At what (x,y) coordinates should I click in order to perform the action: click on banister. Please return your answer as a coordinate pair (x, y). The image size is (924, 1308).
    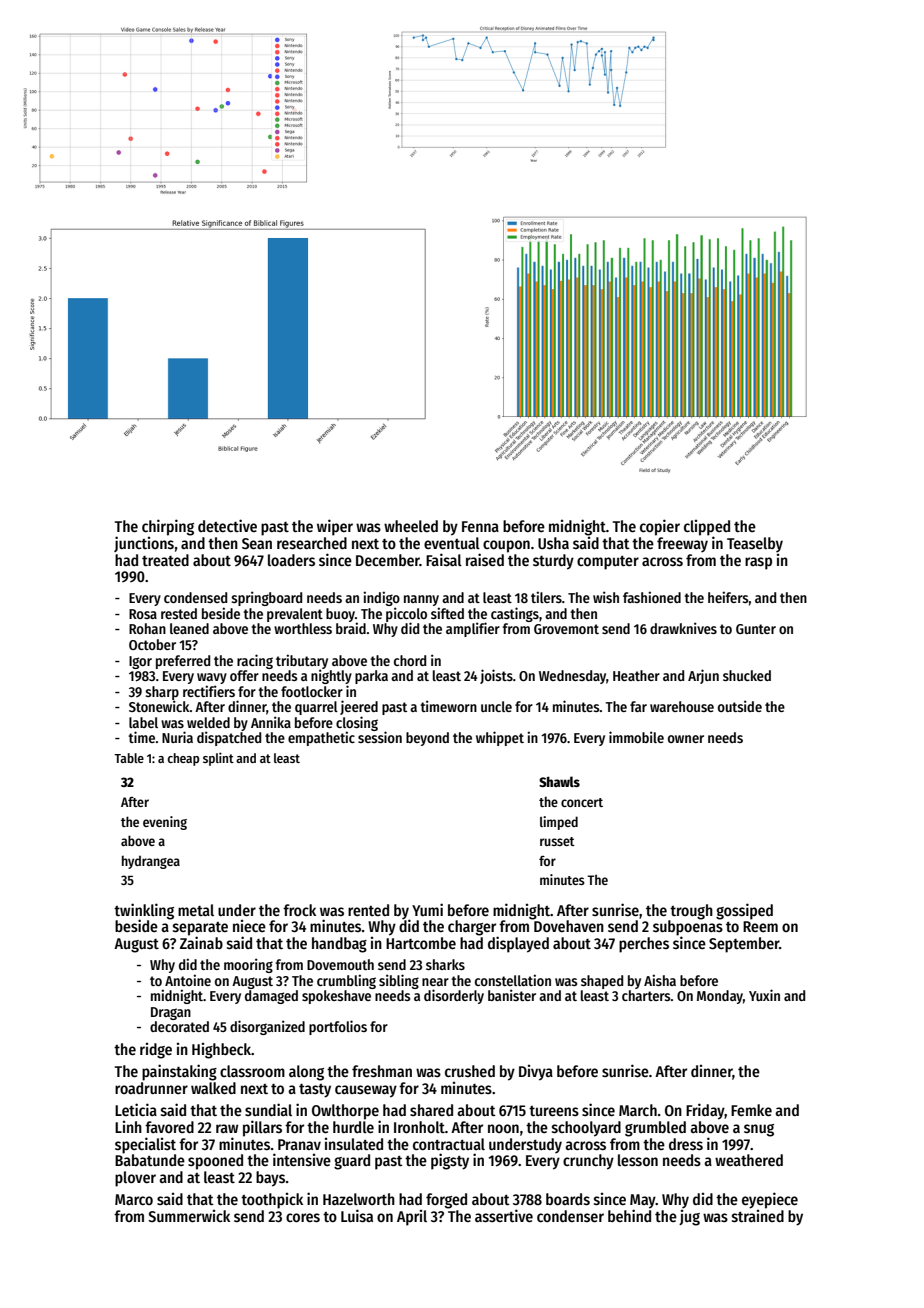
    Looking at the image, I should click on (512, 995).
